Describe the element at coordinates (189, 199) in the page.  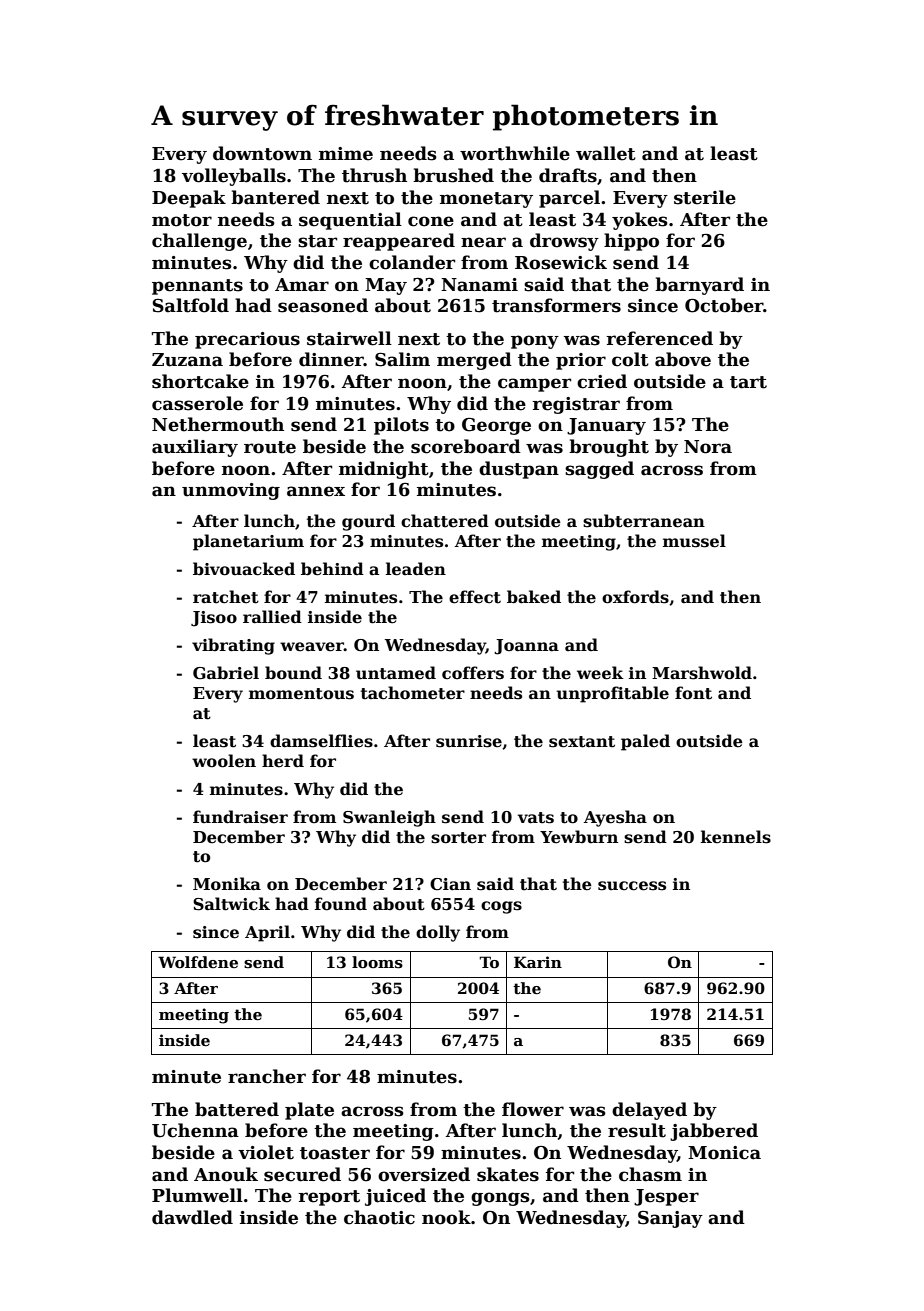
I see `Deepak` at that location.
